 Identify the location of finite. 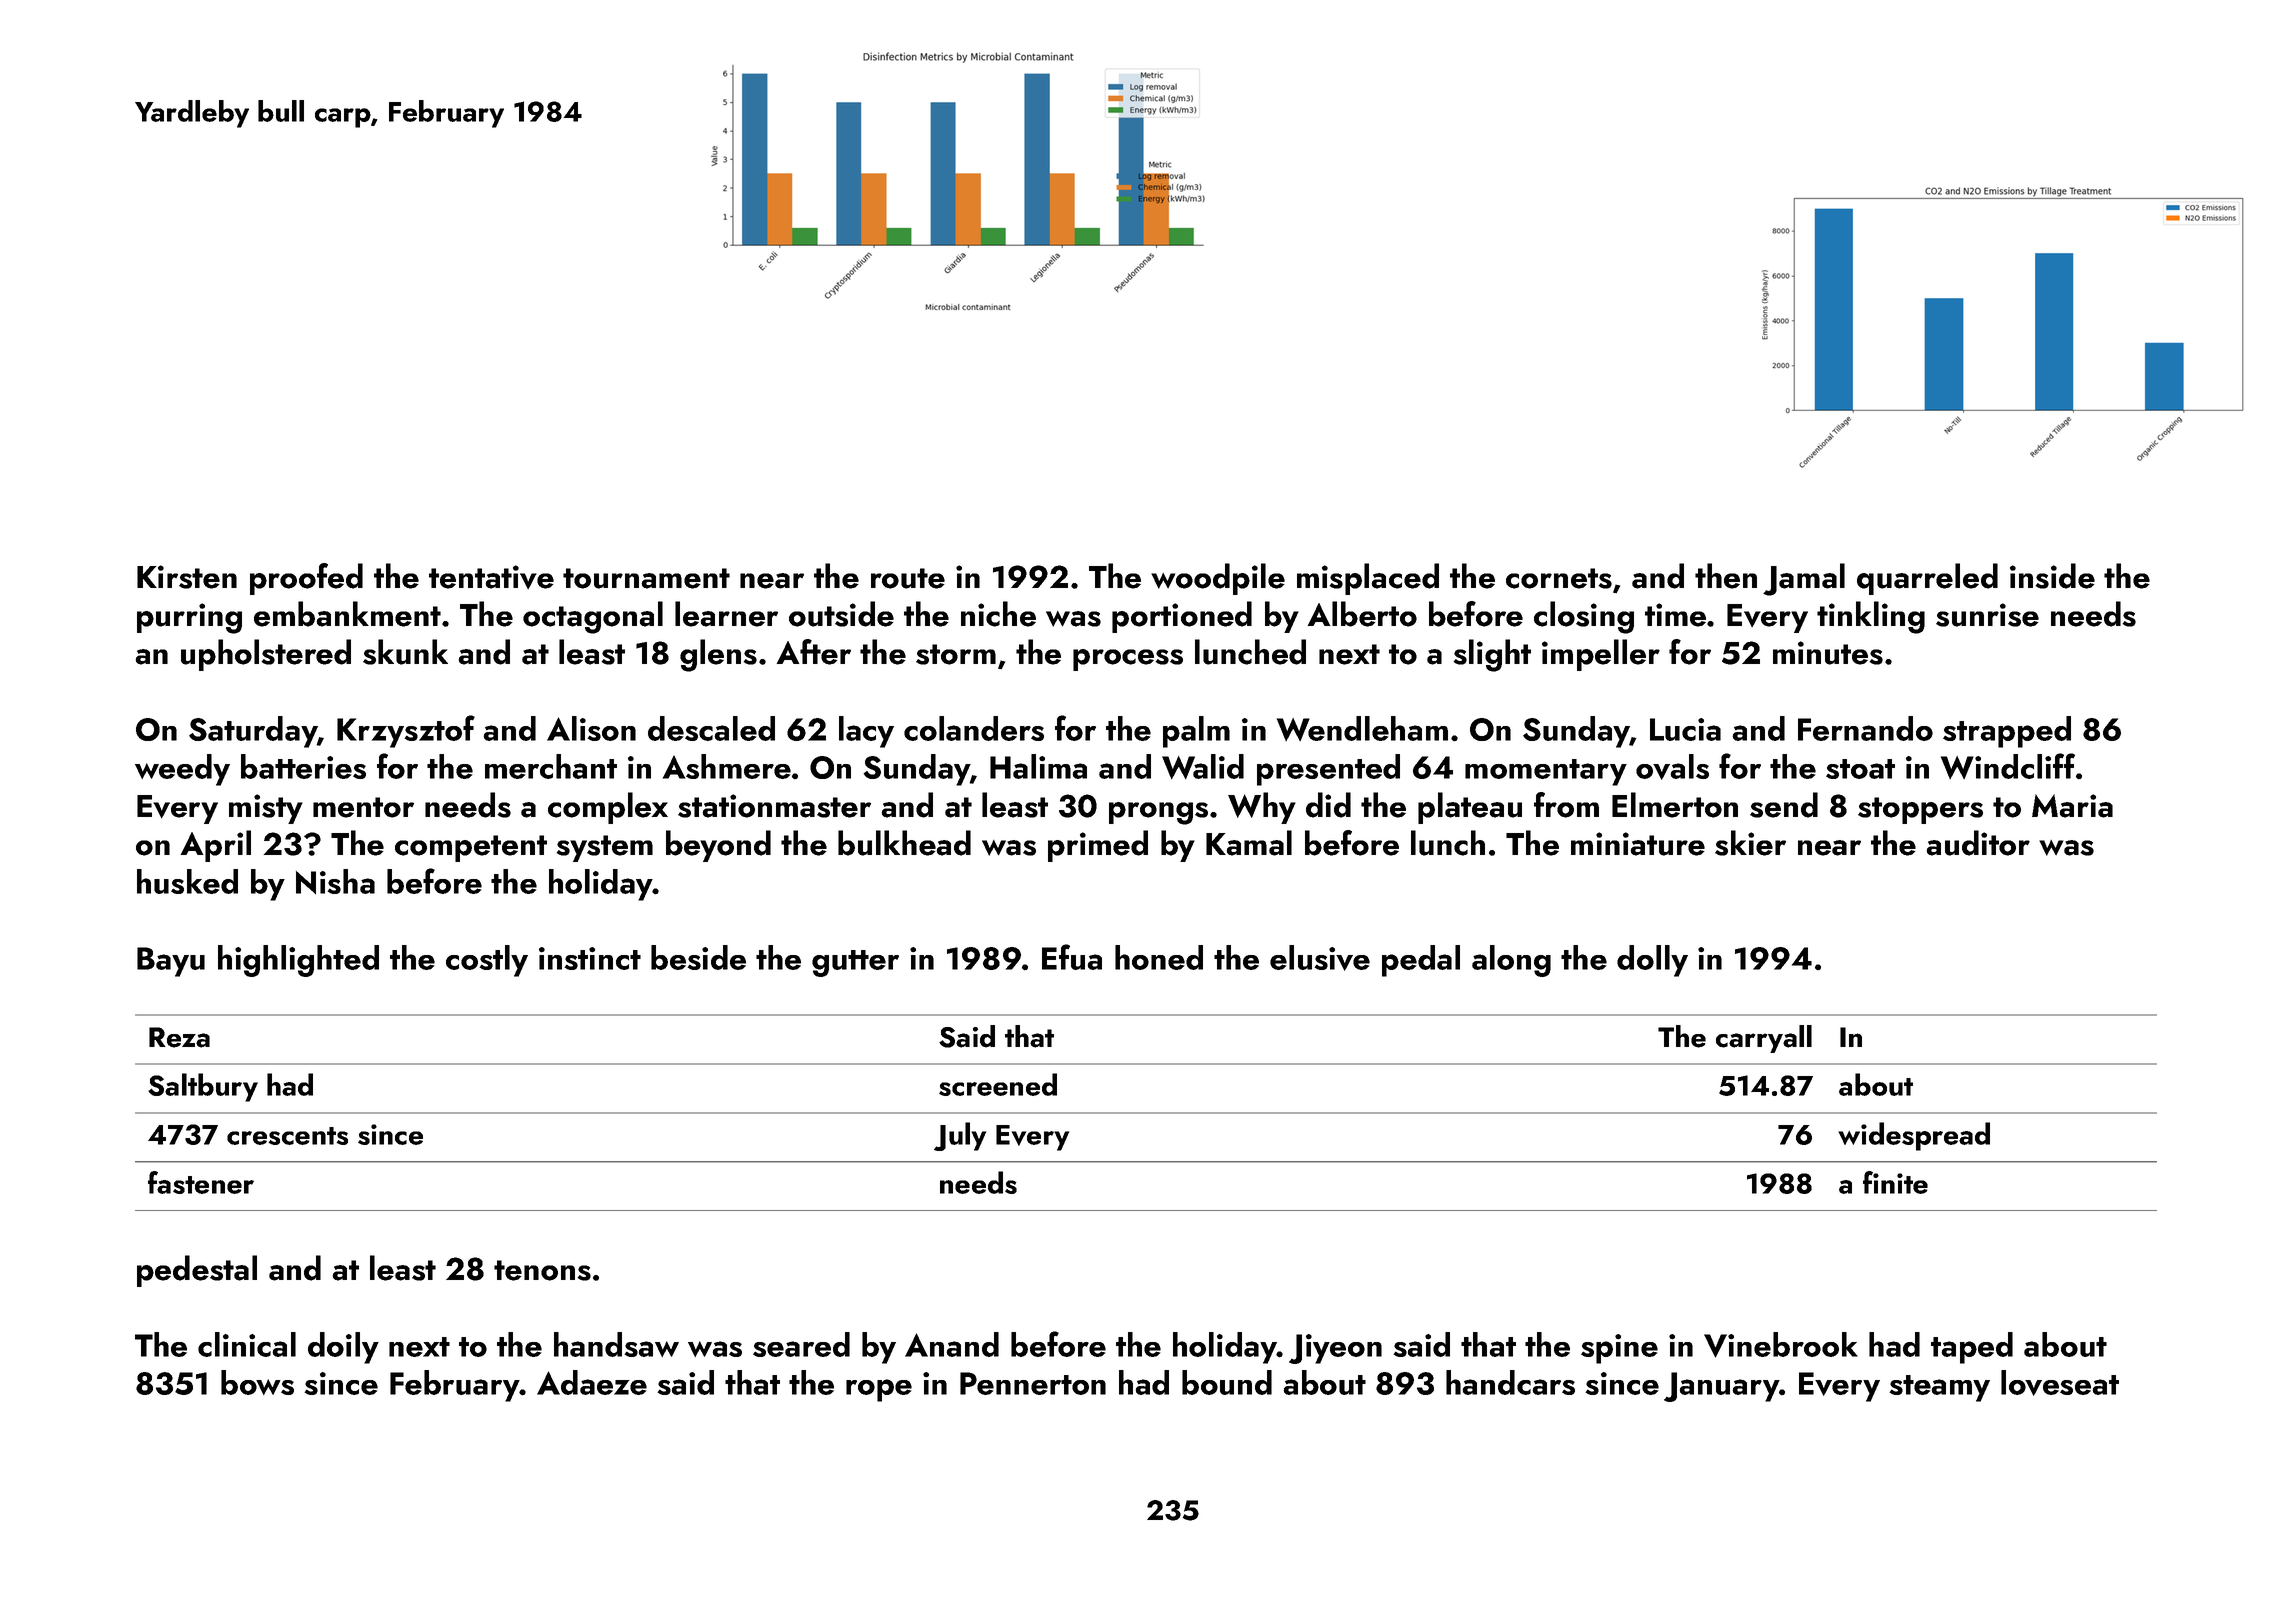
(1895, 1182).
